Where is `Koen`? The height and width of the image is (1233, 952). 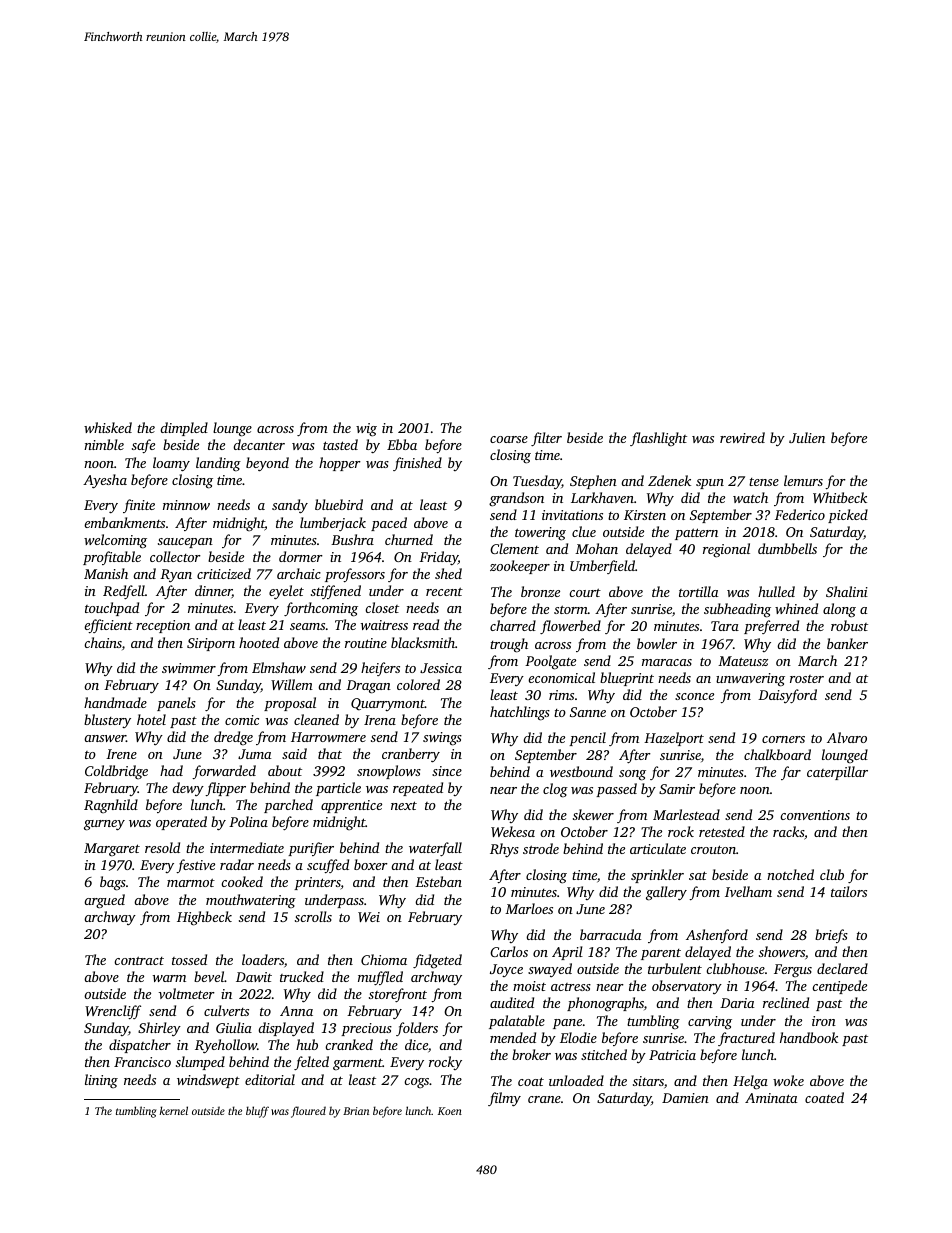
Koen is located at coordinates (450, 1111).
